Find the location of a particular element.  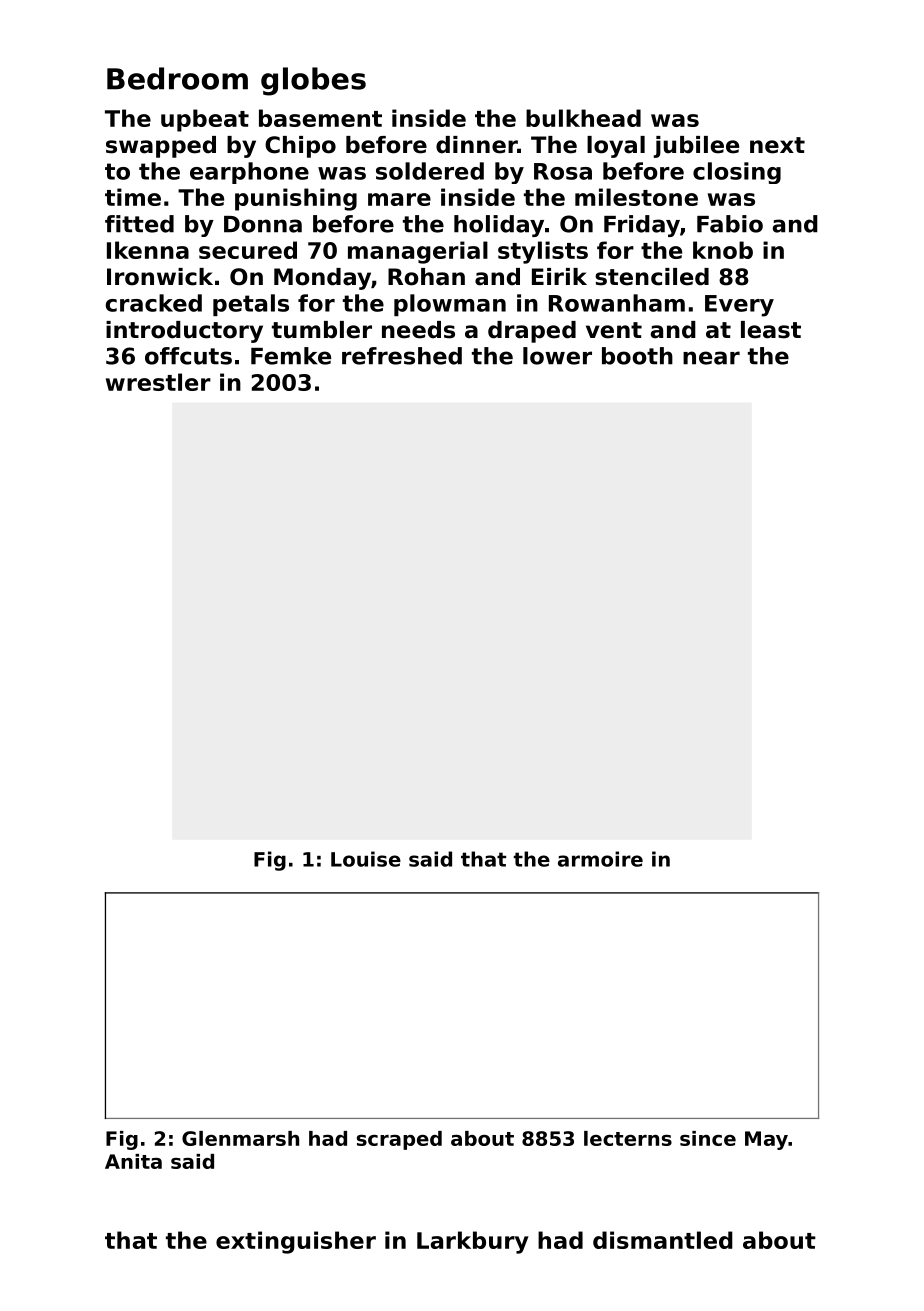

holiday is located at coordinates (499, 226).
